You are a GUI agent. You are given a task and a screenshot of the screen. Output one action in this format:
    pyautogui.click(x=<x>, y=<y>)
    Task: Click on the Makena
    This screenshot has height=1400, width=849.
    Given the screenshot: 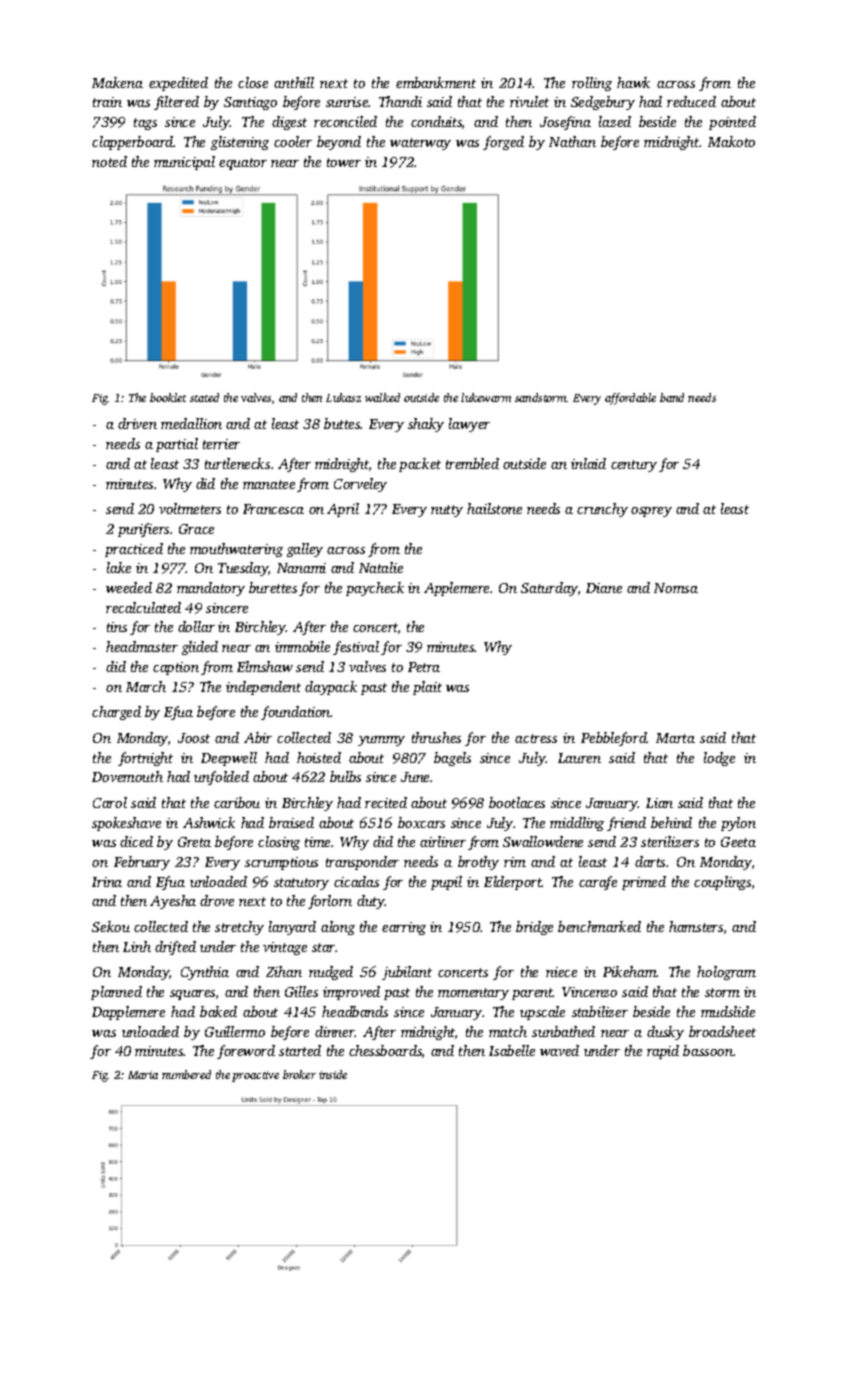 What is the action you would take?
    pyautogui.click(x=117, y=82)
